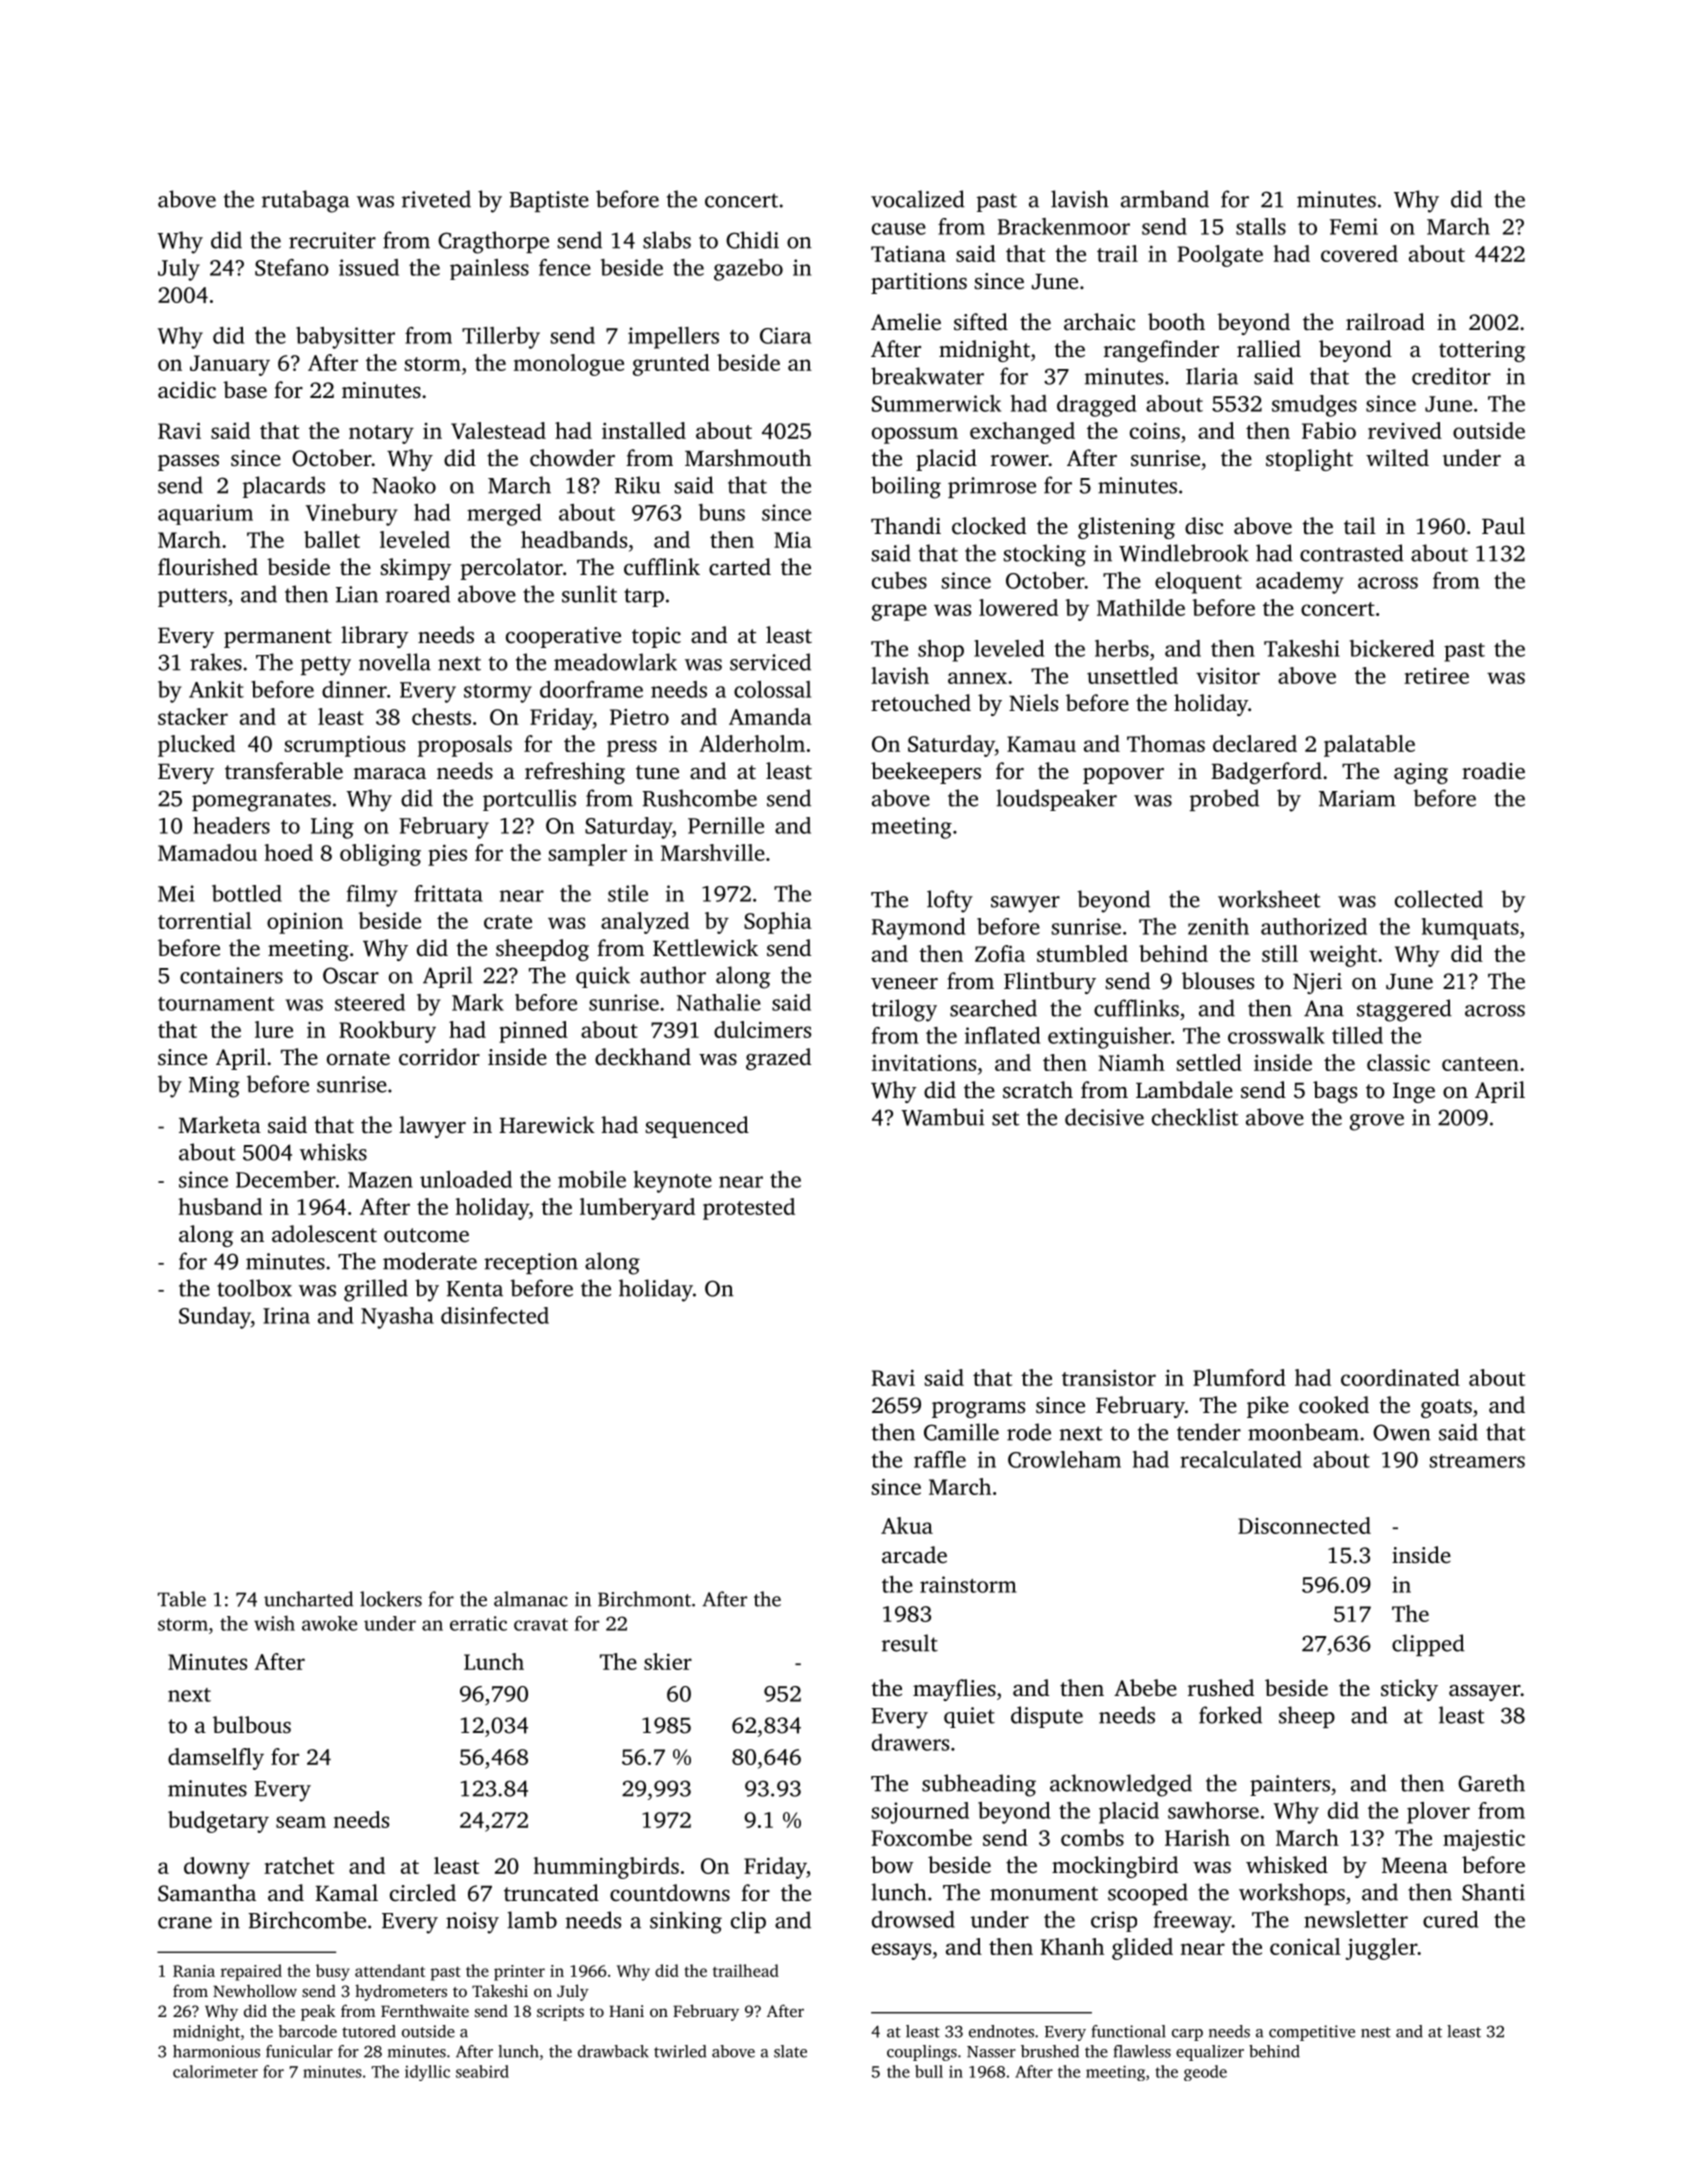  Describe the element at coordinates (1415, 1866) in the image. I see `Meena` at that location.
